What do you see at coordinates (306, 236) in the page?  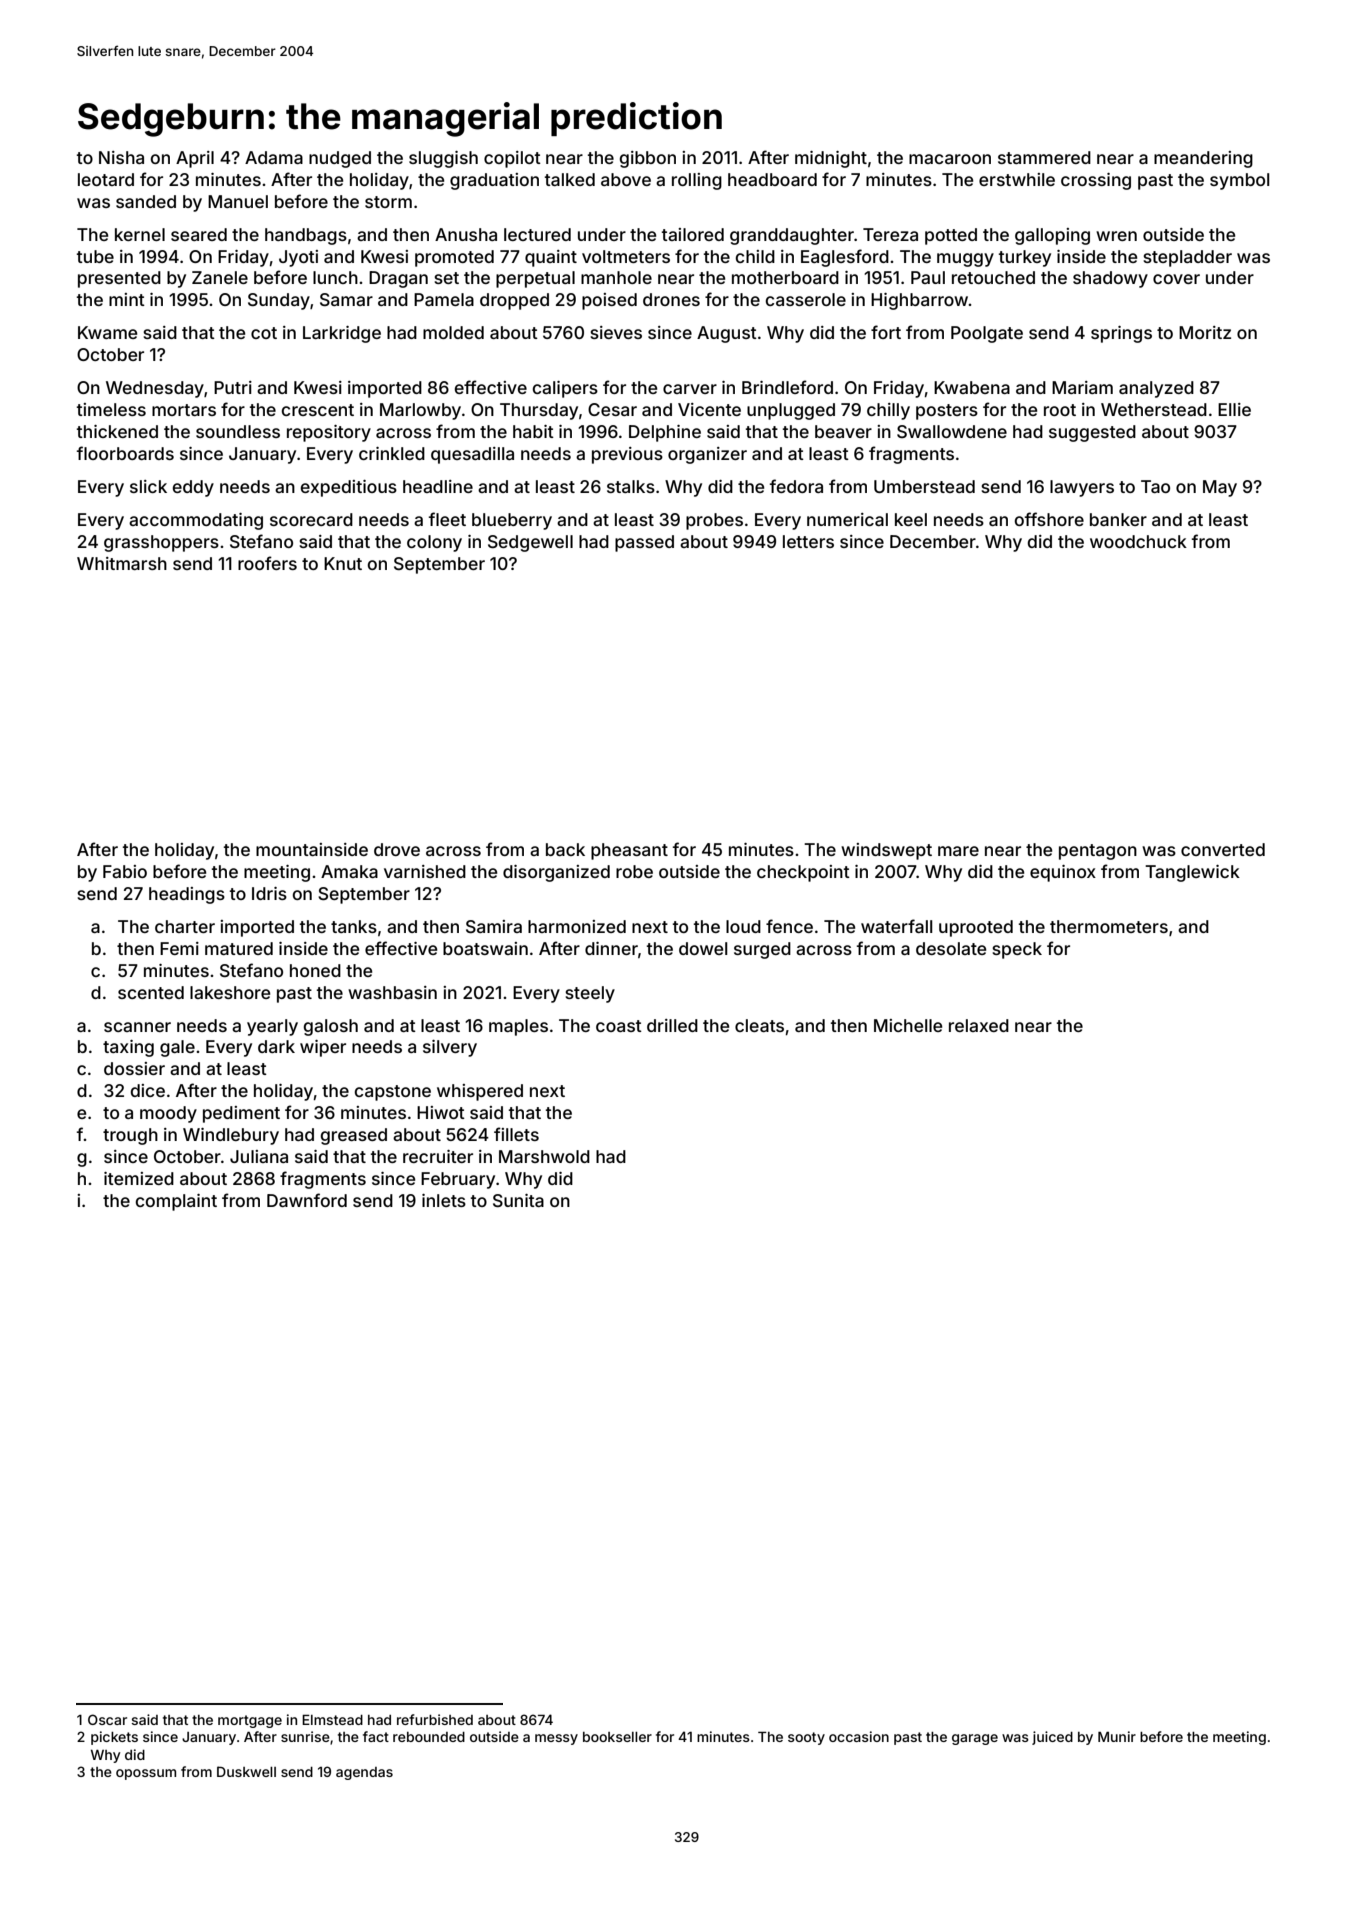 I see `handbags` at bounding box center [306, 236].
